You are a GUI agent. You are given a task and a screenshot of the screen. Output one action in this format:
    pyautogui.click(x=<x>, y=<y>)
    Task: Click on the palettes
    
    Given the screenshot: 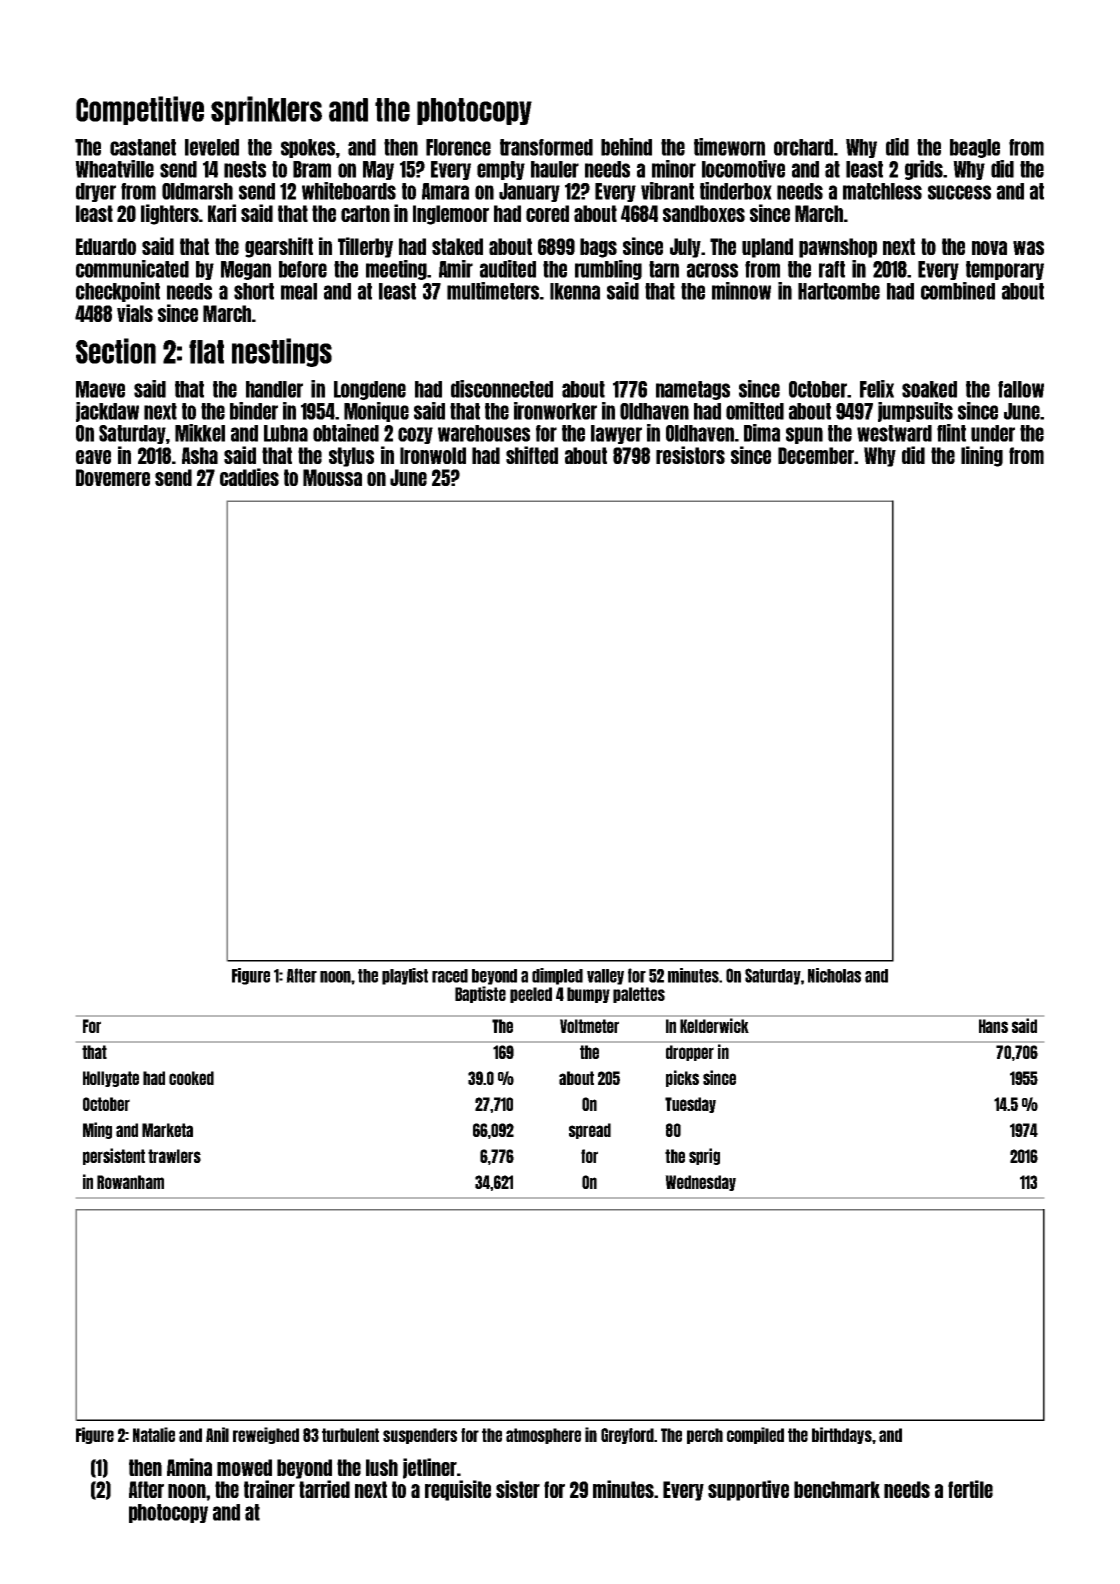 What is the action you would take?
    pyautogui.click(x=639, y=995)
